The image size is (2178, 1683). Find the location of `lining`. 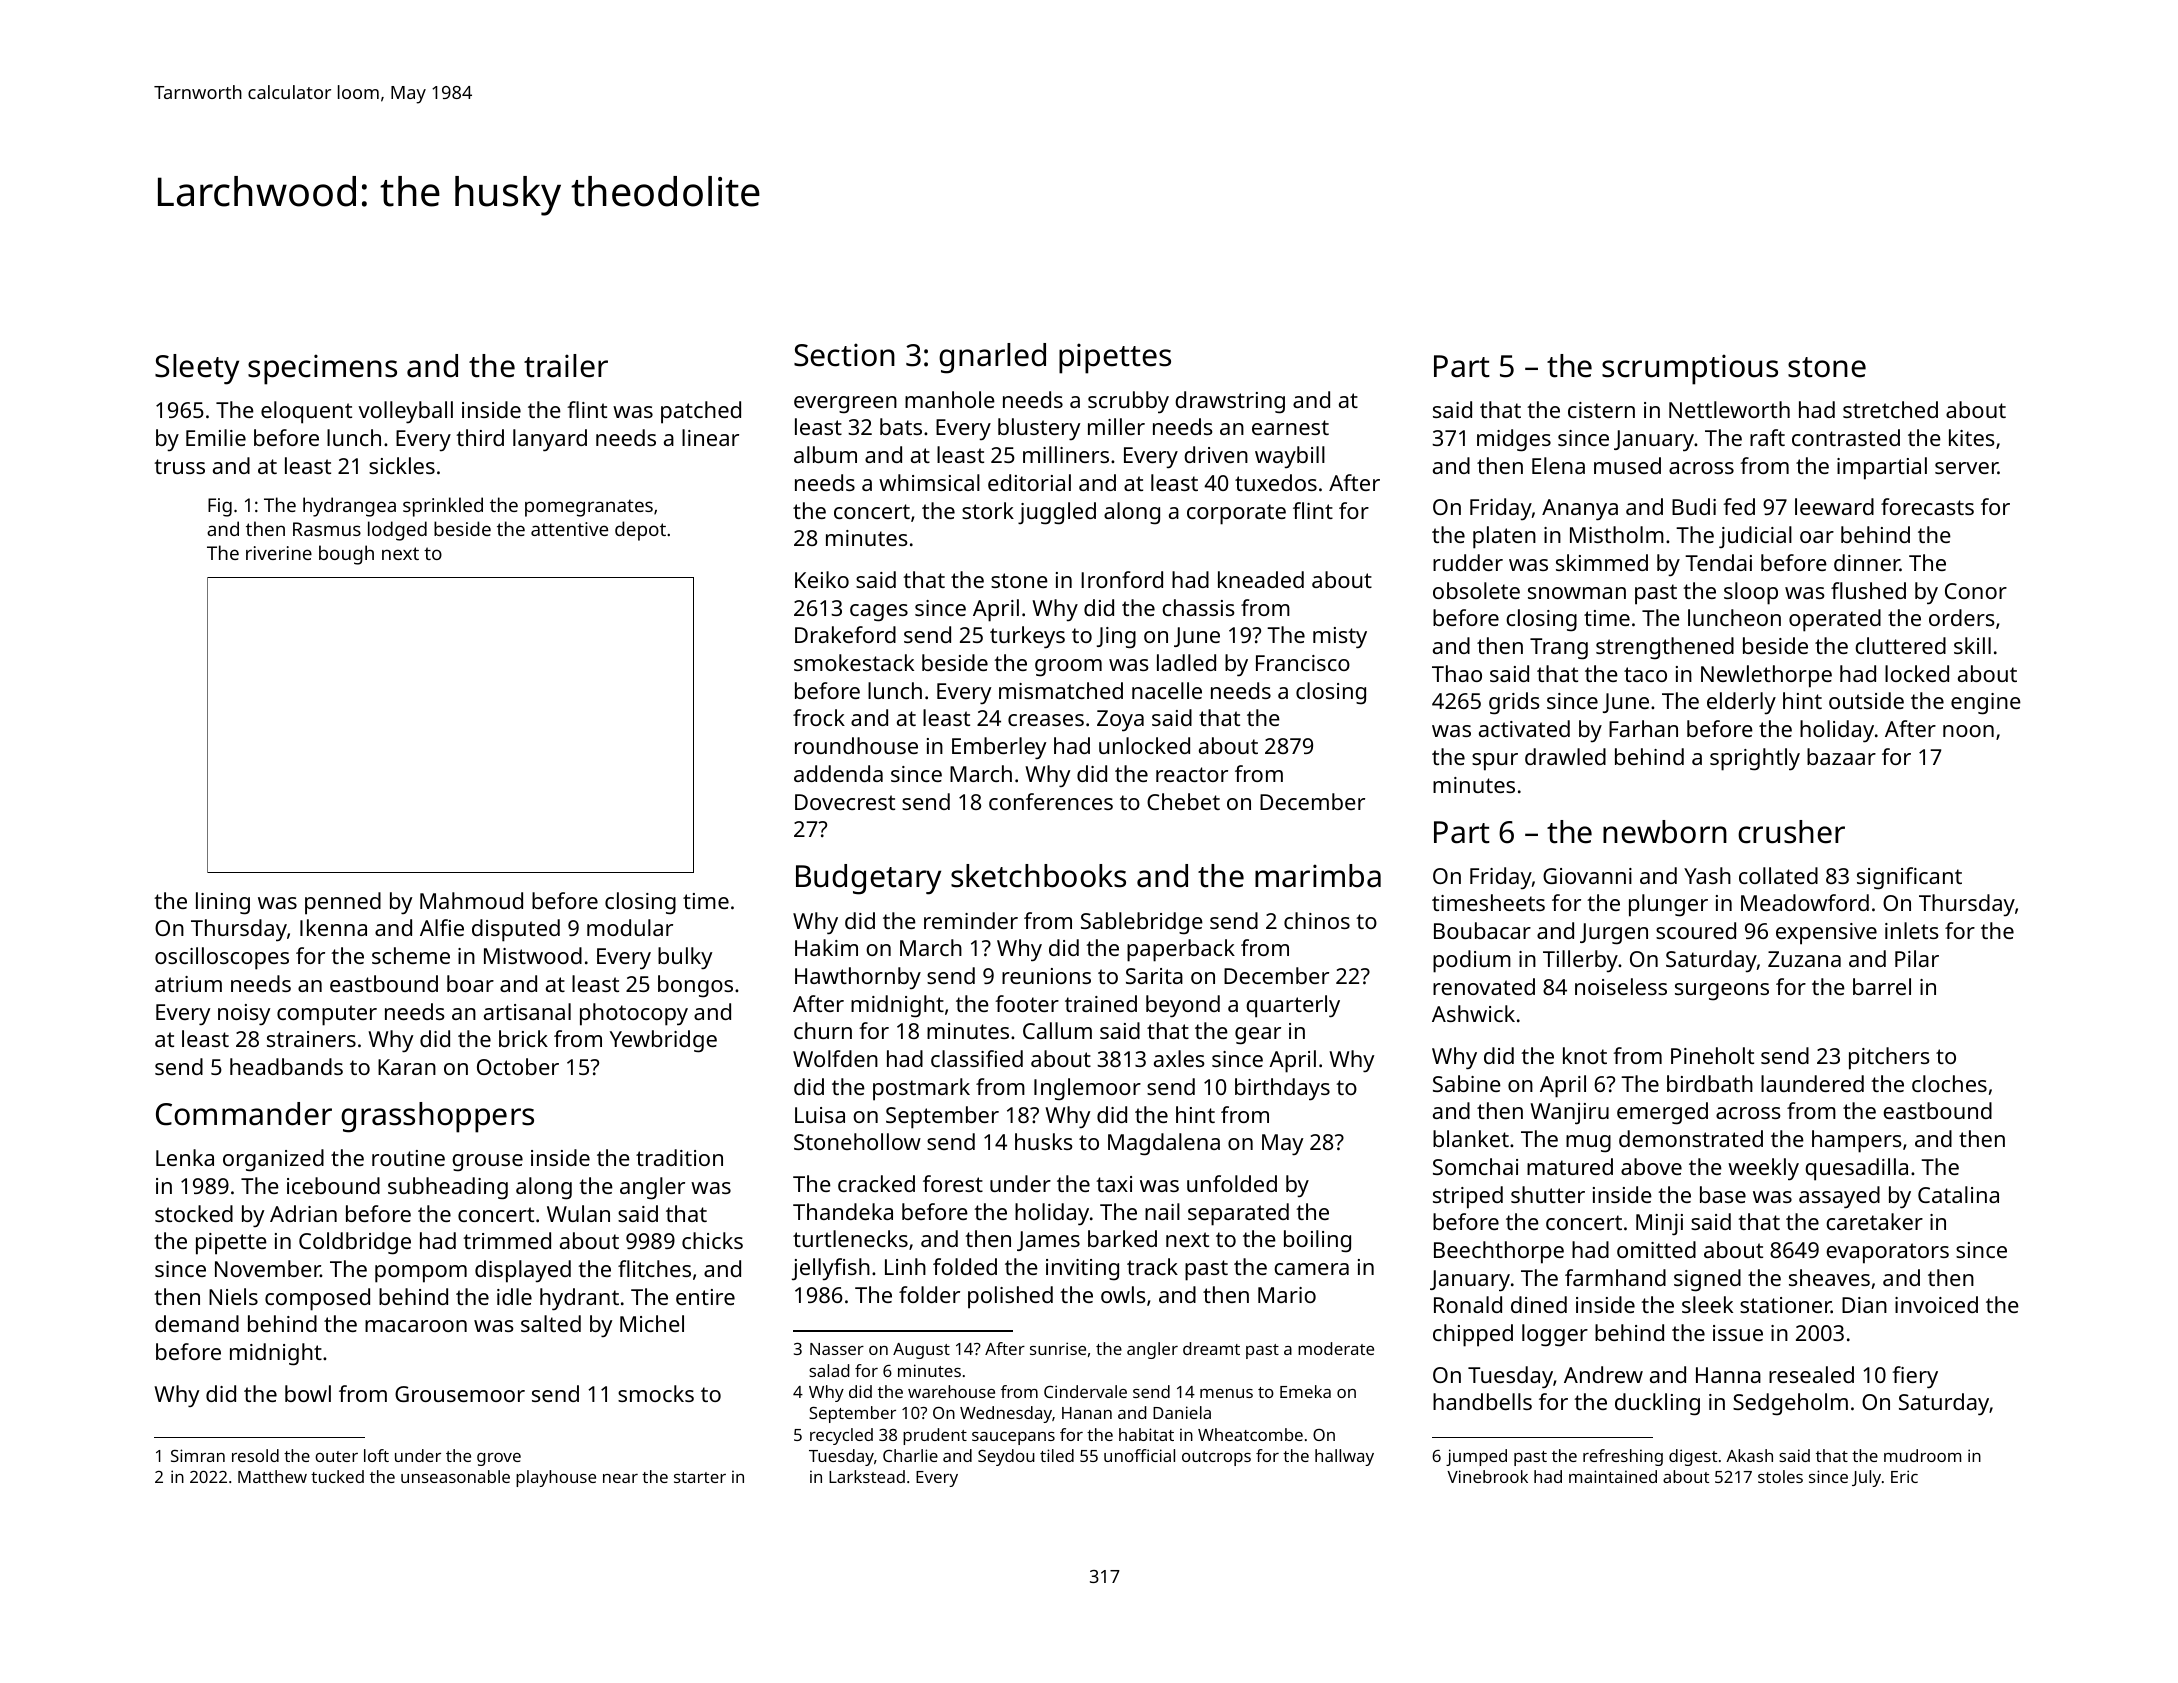

lining is located at coordinates (223, 903).
